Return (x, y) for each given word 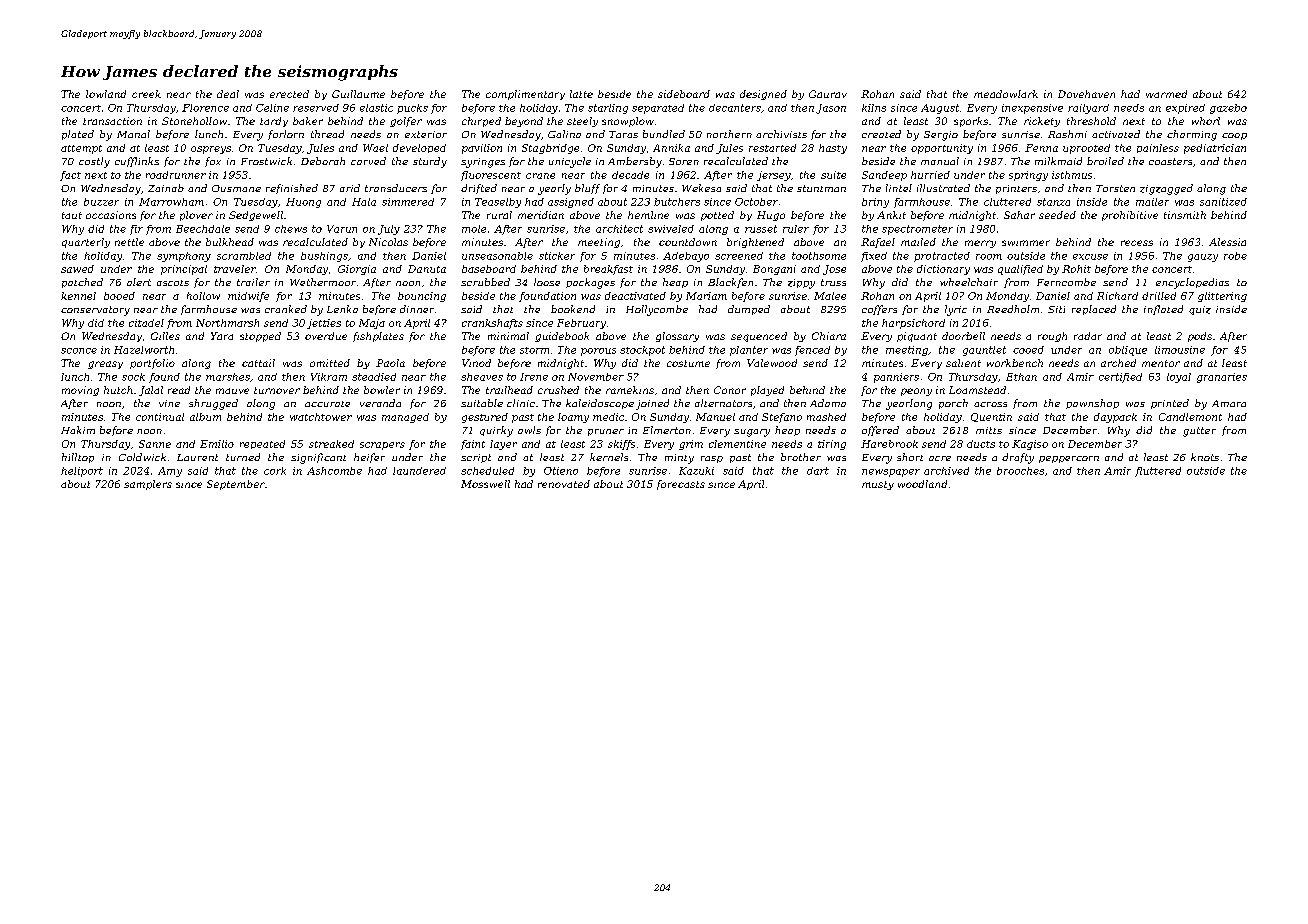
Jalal (151, 391)
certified (1120, 378)
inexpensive (1032, 109)
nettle (129, 242)
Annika (671, 148)
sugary (752, 433)
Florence (205, 108)
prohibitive (1130, 216)
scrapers (382, 446)
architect (619, 229)
